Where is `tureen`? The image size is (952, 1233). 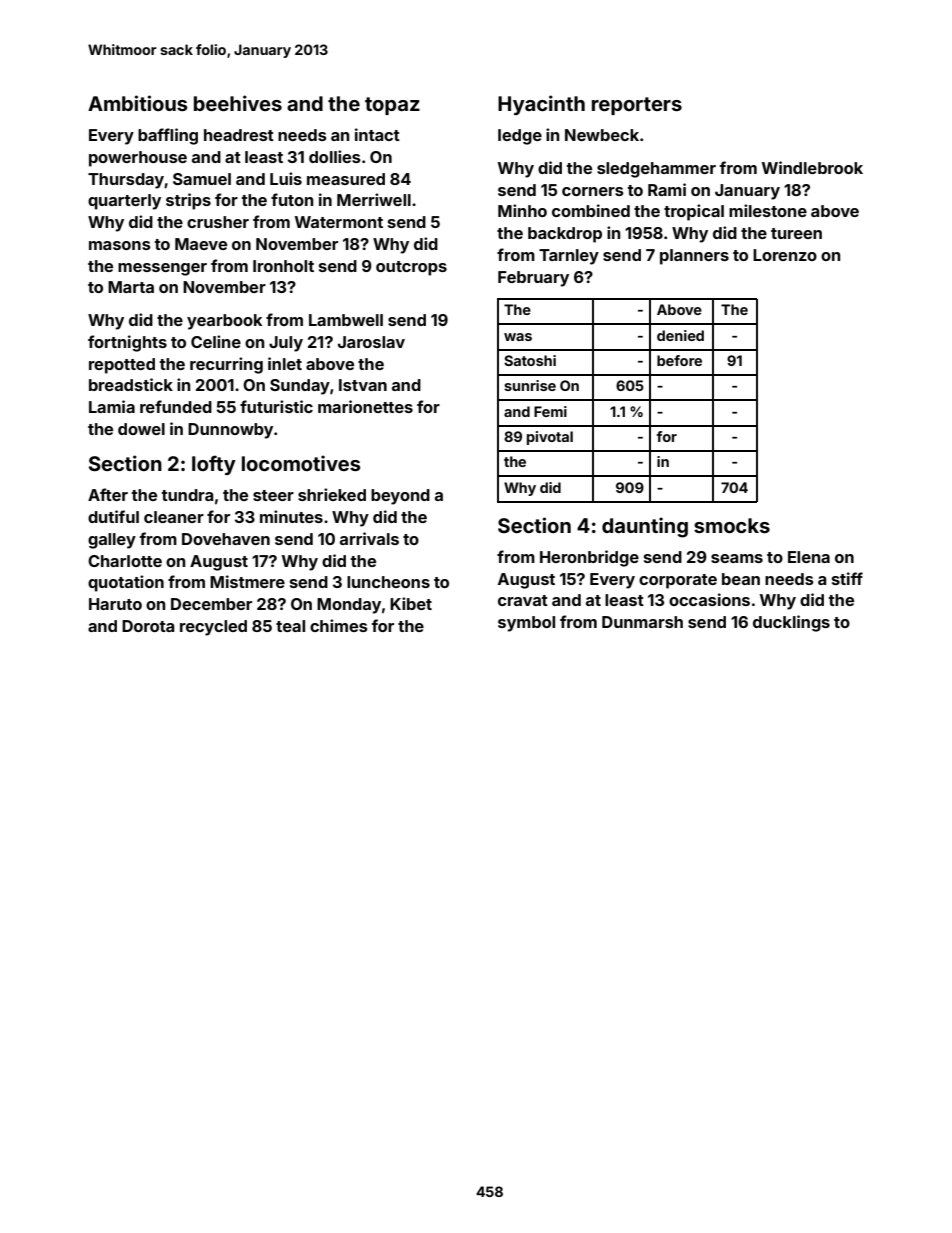 tureen is located at coordinates (796, 233).
